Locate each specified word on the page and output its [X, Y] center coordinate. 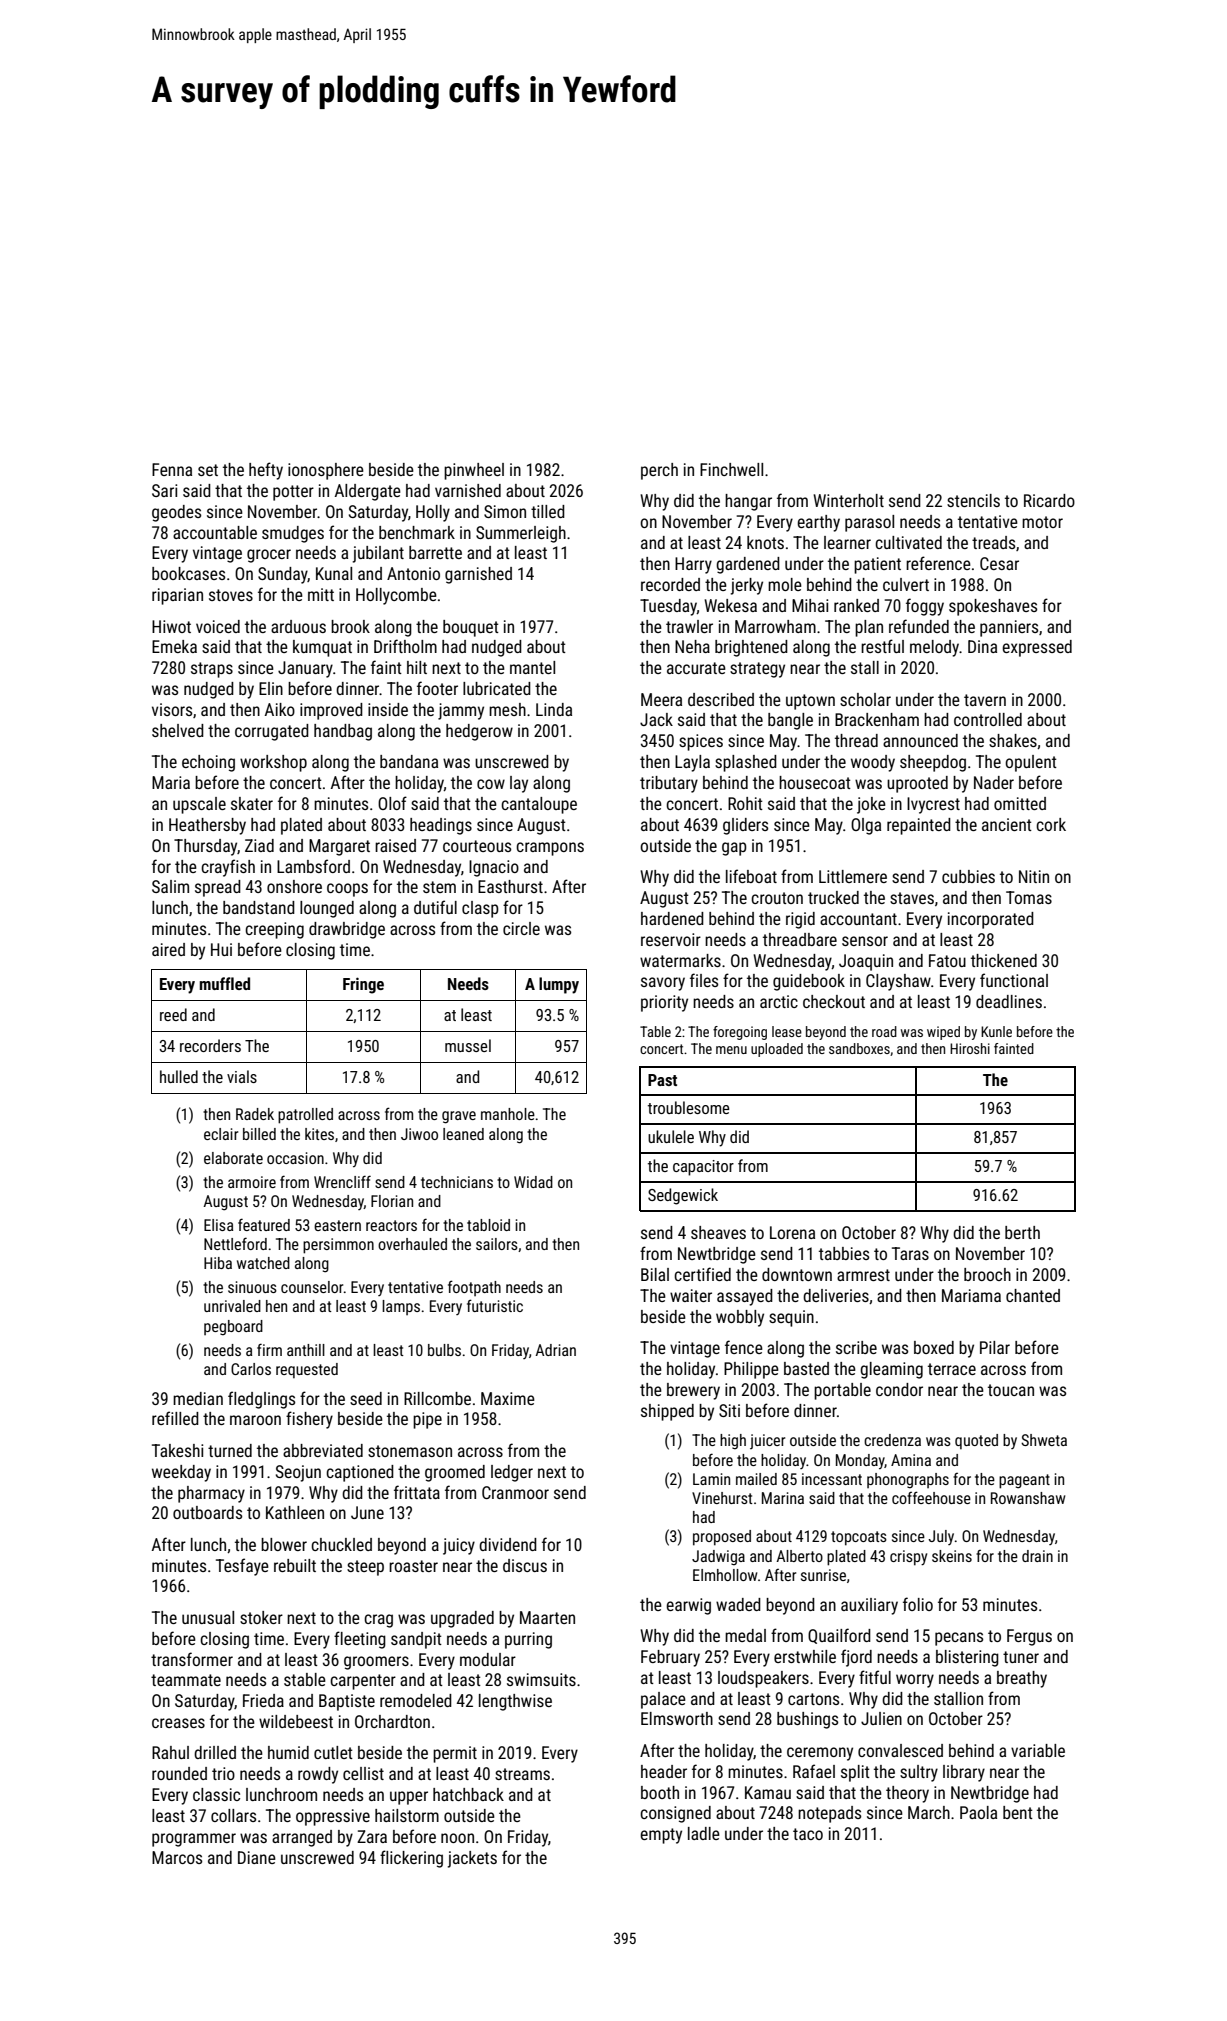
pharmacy [211, 1494]
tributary [669, 784]
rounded [179, 1773]
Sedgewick [683, 1196]
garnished [478, 575]
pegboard [233, 1328]
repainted [919, 826]
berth [1022, 1232]
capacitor [703, 1168]
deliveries [836, 1295]
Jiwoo [419, 1134]
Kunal [334, 573]
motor [1042, 522]
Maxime [508, 1398]
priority [664, 1003]
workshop [273, 763]
